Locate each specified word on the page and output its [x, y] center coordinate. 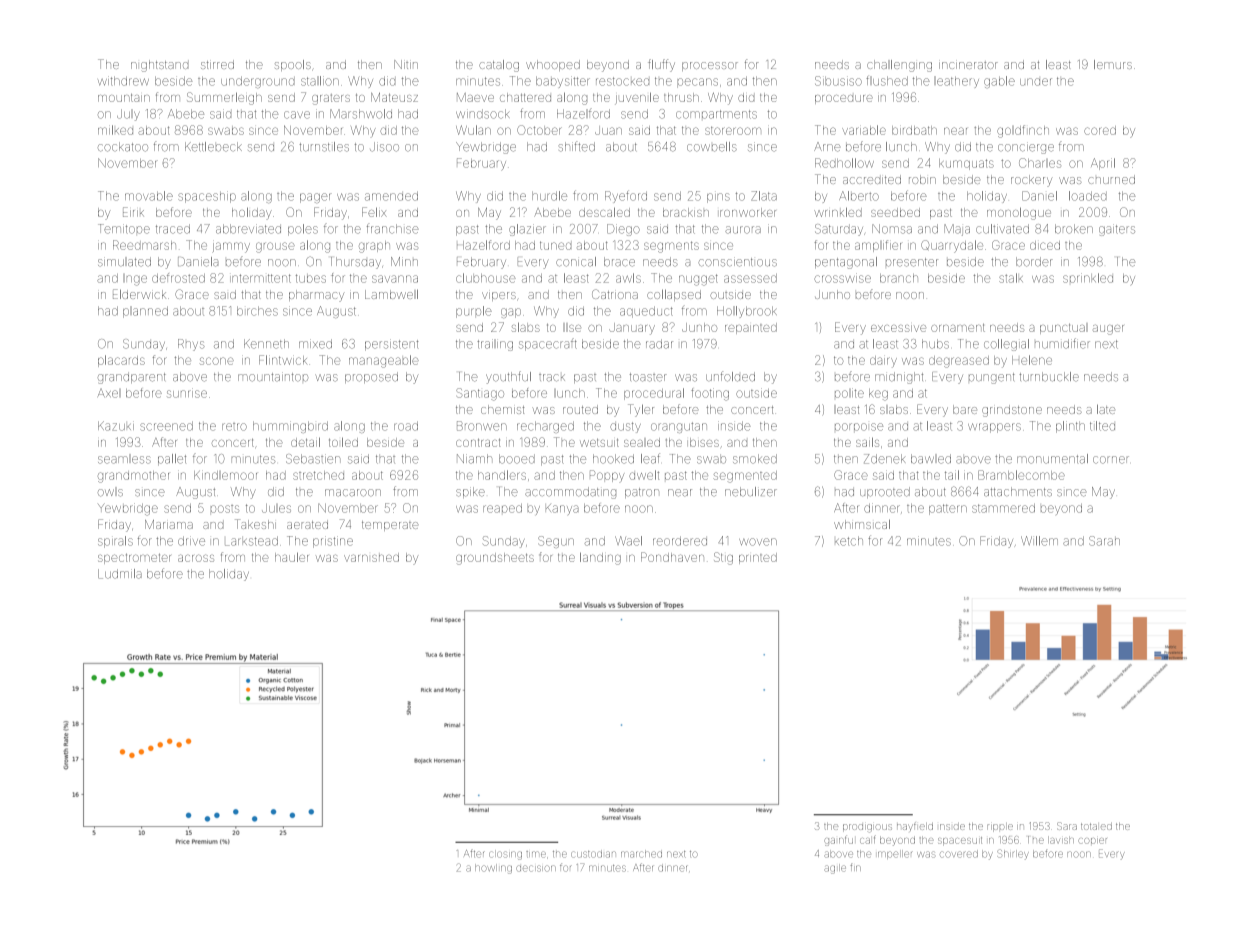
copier [1092, 841]
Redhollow [844, 163]
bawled [931, 459]
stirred [217, 64]
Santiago [480, 394]
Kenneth [266, 344]
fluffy [661, 65]
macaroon [353, 493]
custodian [593, 854]
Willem [1039, 541]
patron [642, 493]
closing [505, 855]
